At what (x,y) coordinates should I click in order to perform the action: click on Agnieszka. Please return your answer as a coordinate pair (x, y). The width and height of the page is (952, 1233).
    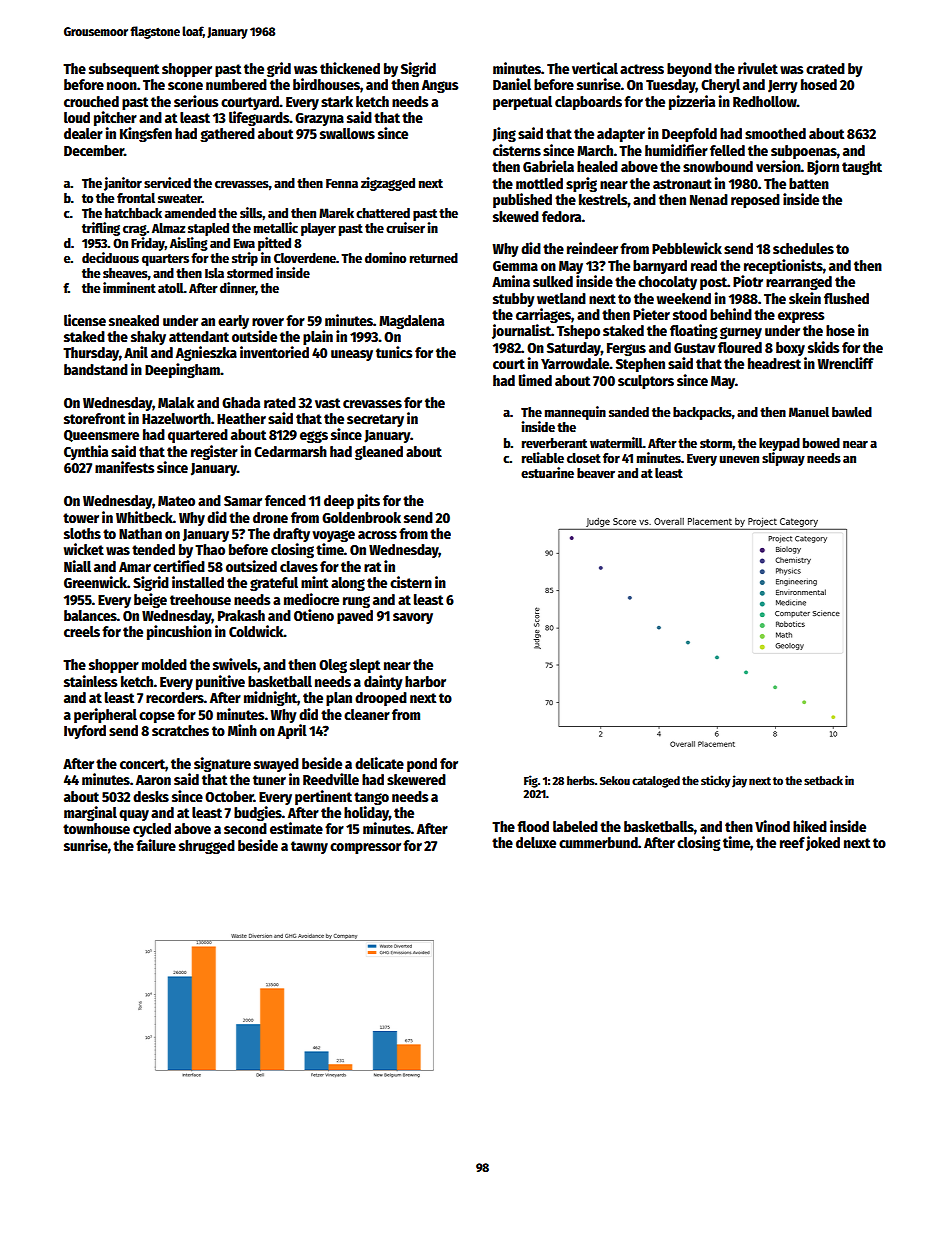
    Looking at the image, I should click on (206, 353).
